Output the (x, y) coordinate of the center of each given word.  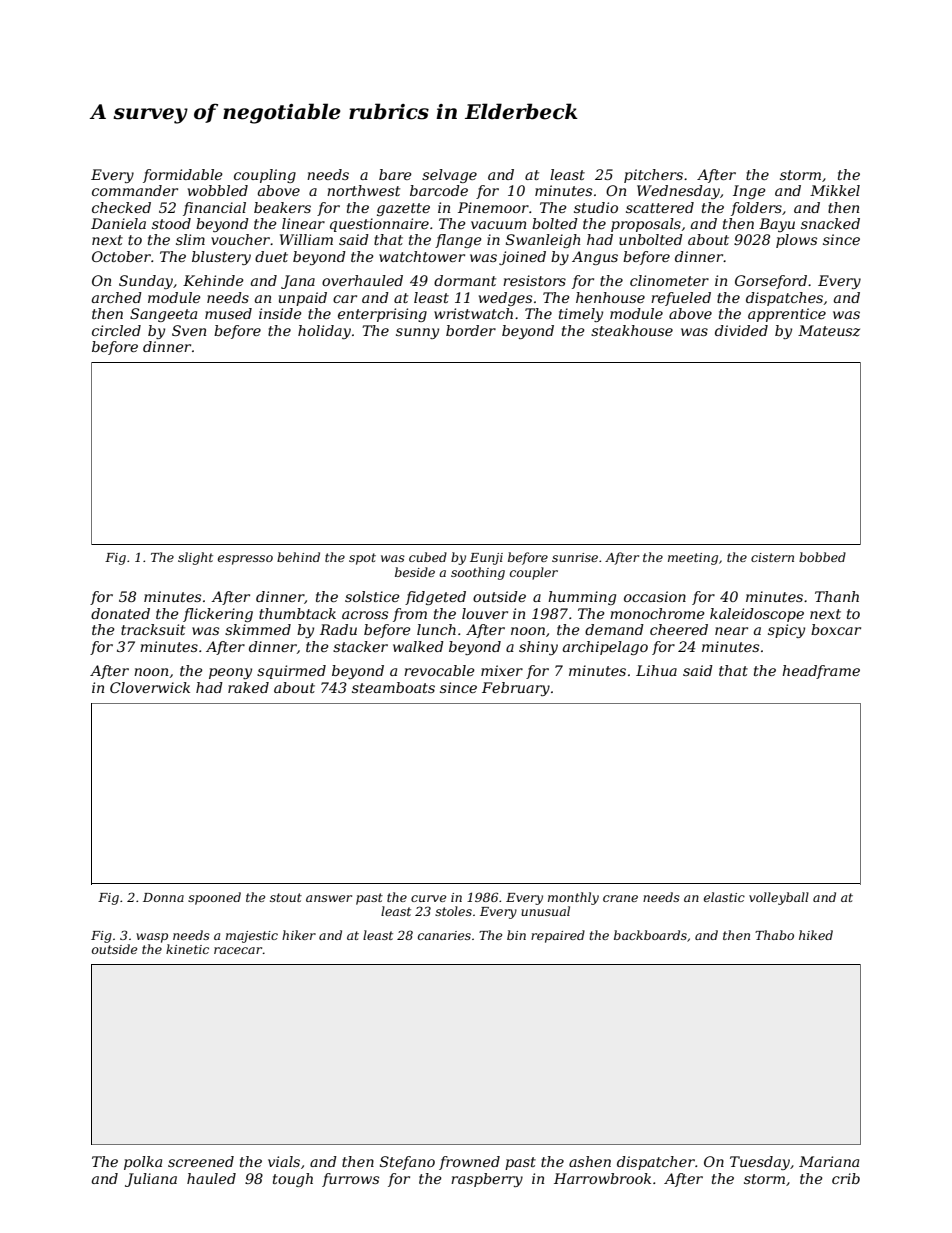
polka (143, 1163)
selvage (449, 176)
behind (298, 557)
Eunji (486, 559)
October (121, 256)
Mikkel (835, 190)
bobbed (822, 557)
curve (428, 898)
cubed (428, 557)
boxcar (836, 629)
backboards (650, 935)
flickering (218, 615)
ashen (590, 1161)
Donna (163, 897)
